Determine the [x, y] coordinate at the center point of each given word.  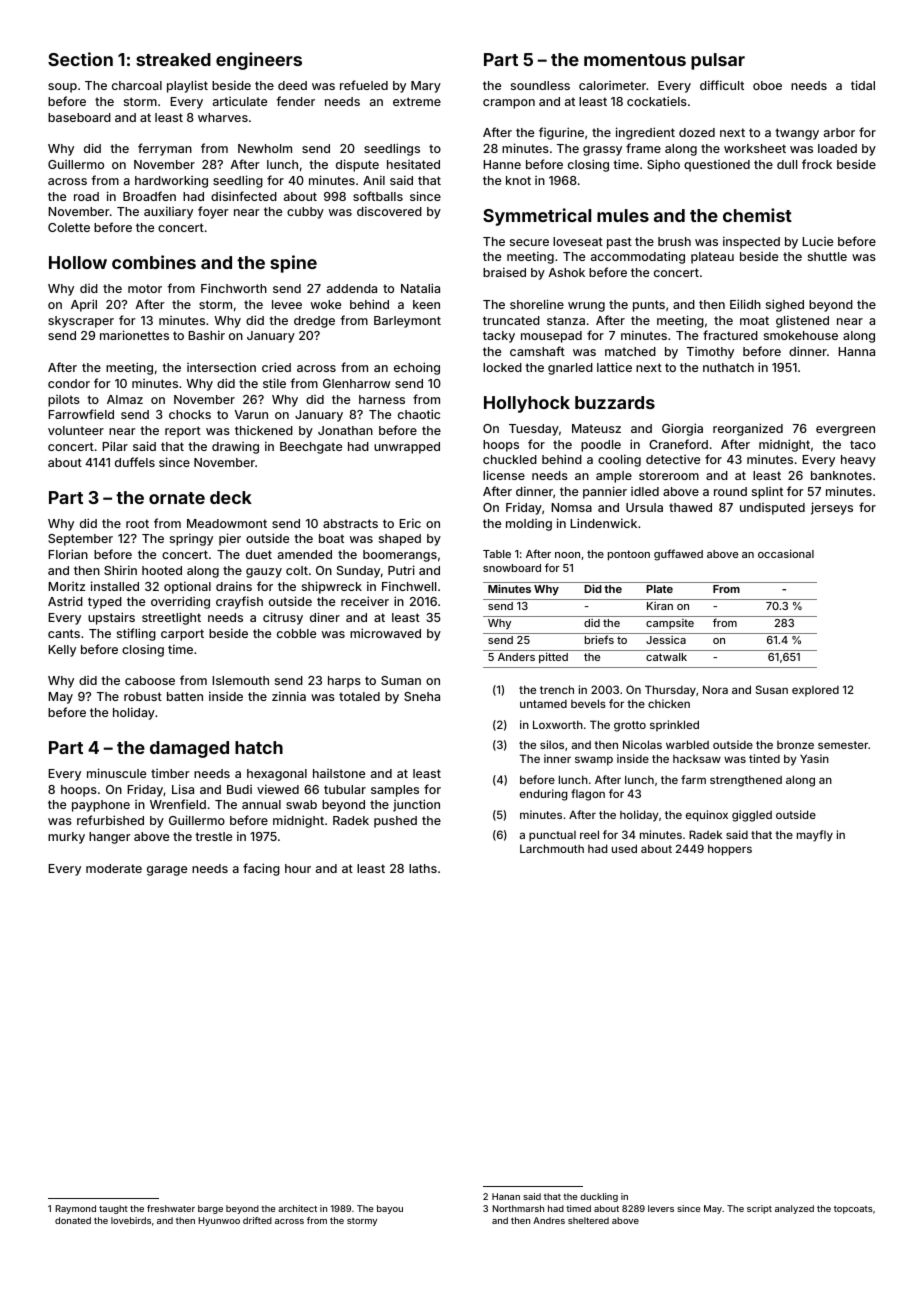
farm [693, 779]
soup [62, 88]
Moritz [66, 586]
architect [297, 1208]
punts [649, 306]
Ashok [566, 272]
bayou [390, 1209]
